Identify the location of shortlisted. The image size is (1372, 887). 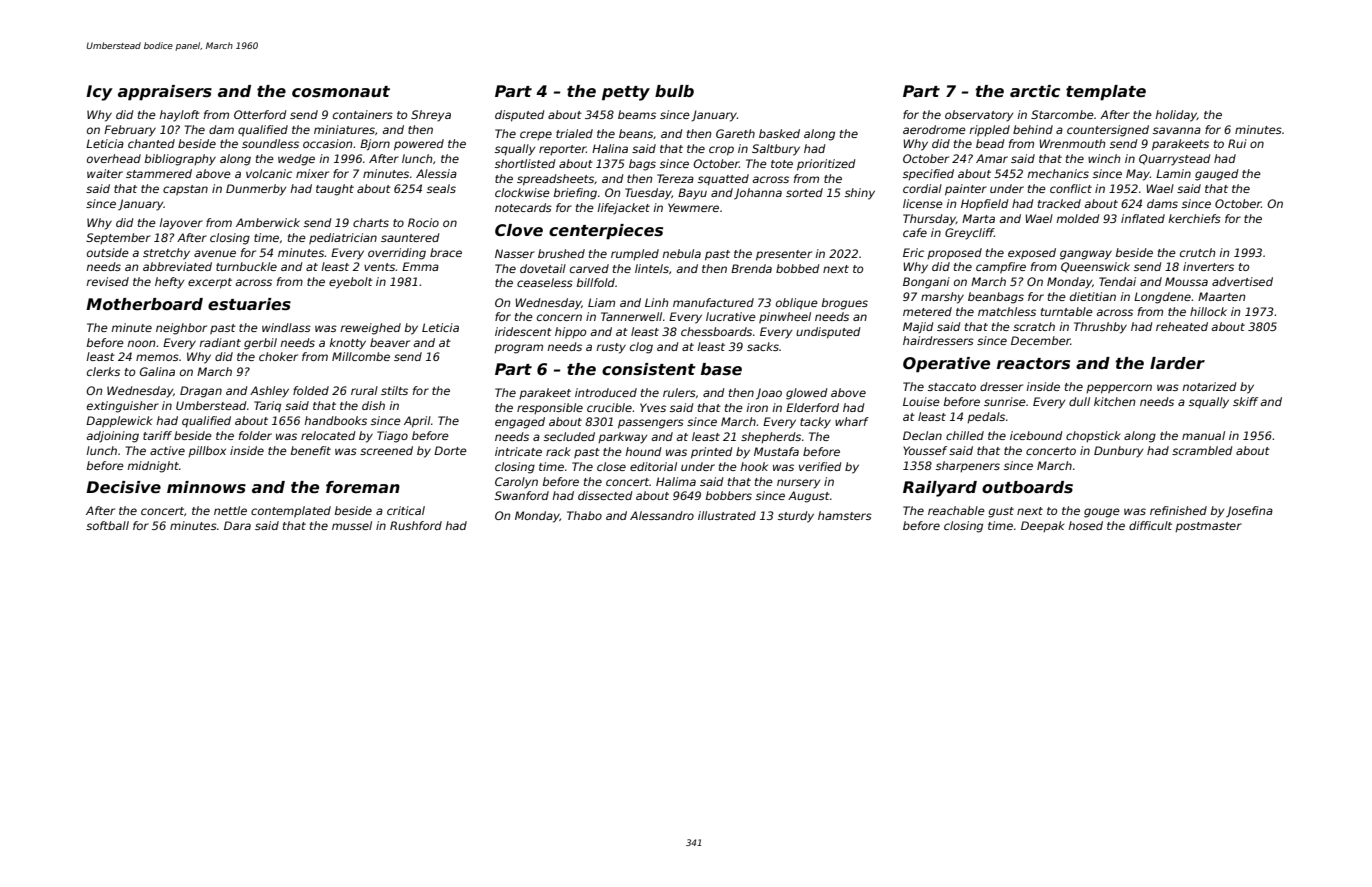
(525, 163).
